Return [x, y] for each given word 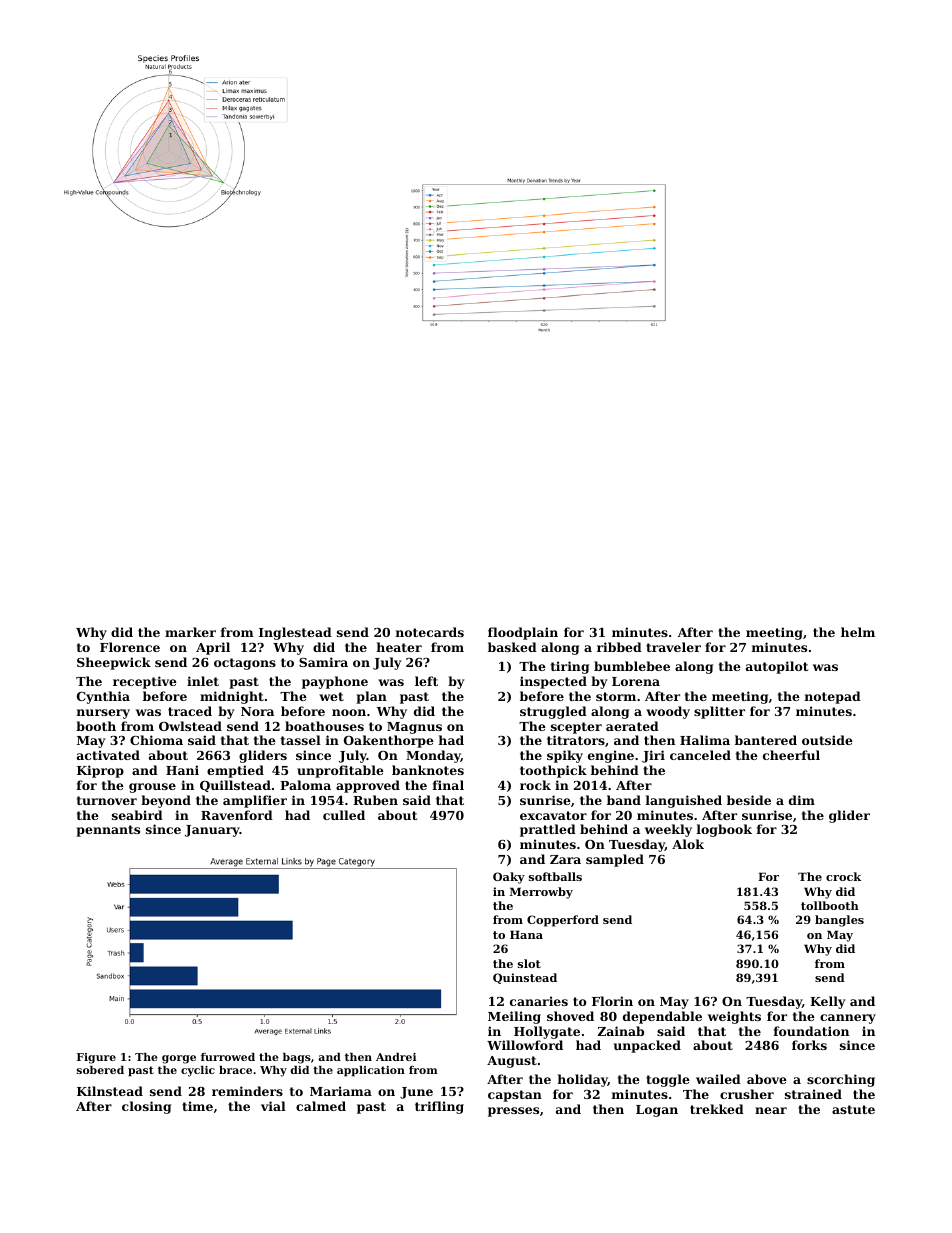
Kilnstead [110, 1091]
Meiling [514, 1017]
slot [529, 963]
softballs [555, 876]
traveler [673, 647]
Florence [130, 647]
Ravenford [237, 815]
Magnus [414, 728]
